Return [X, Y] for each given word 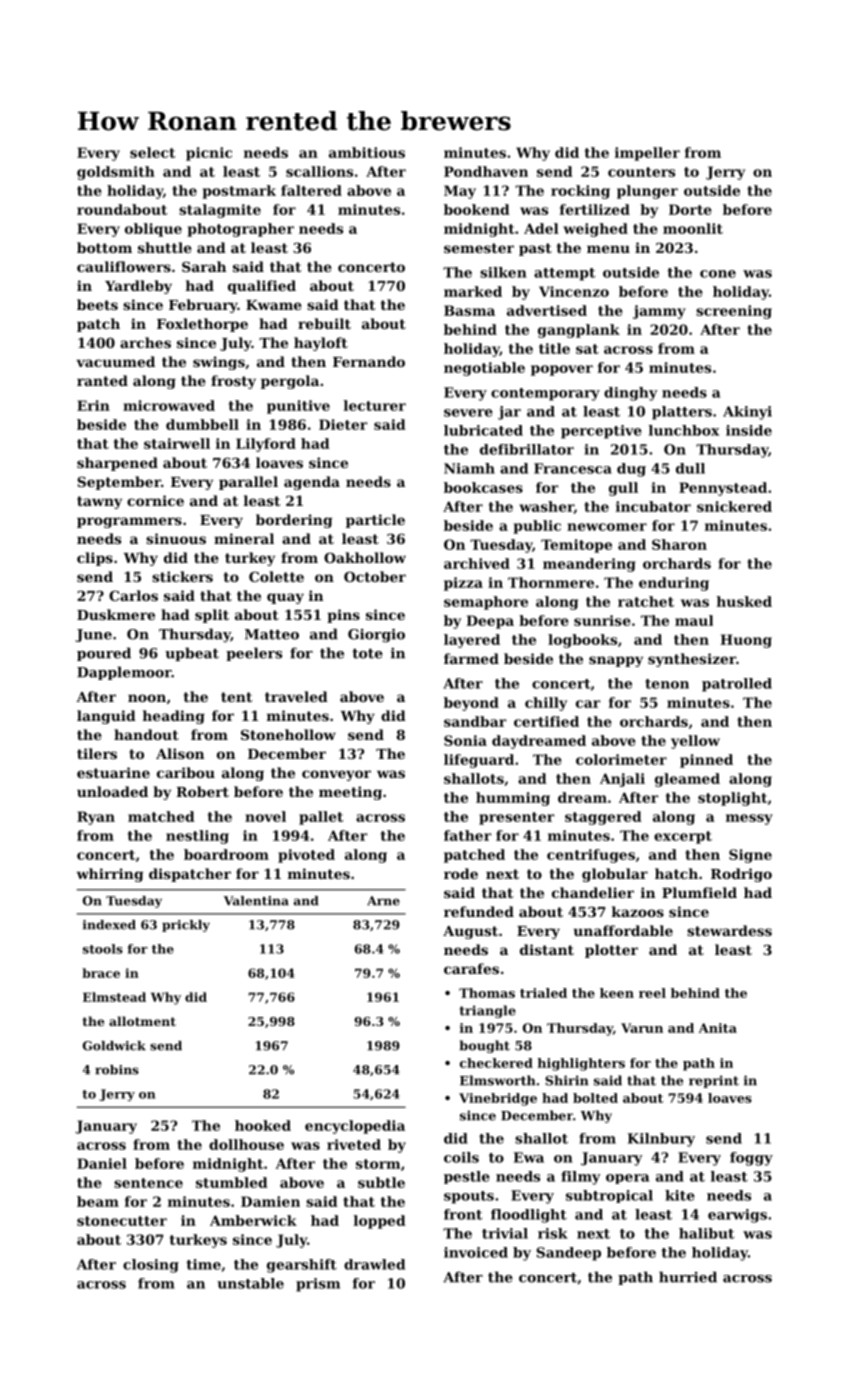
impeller [647, 154]
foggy [751, 1159]
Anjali [622, 780]
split [212, 616]
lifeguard [479, 761]
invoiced [476, 1252]
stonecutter [122, 1221]
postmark [239, 192]
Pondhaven [486, 171]
